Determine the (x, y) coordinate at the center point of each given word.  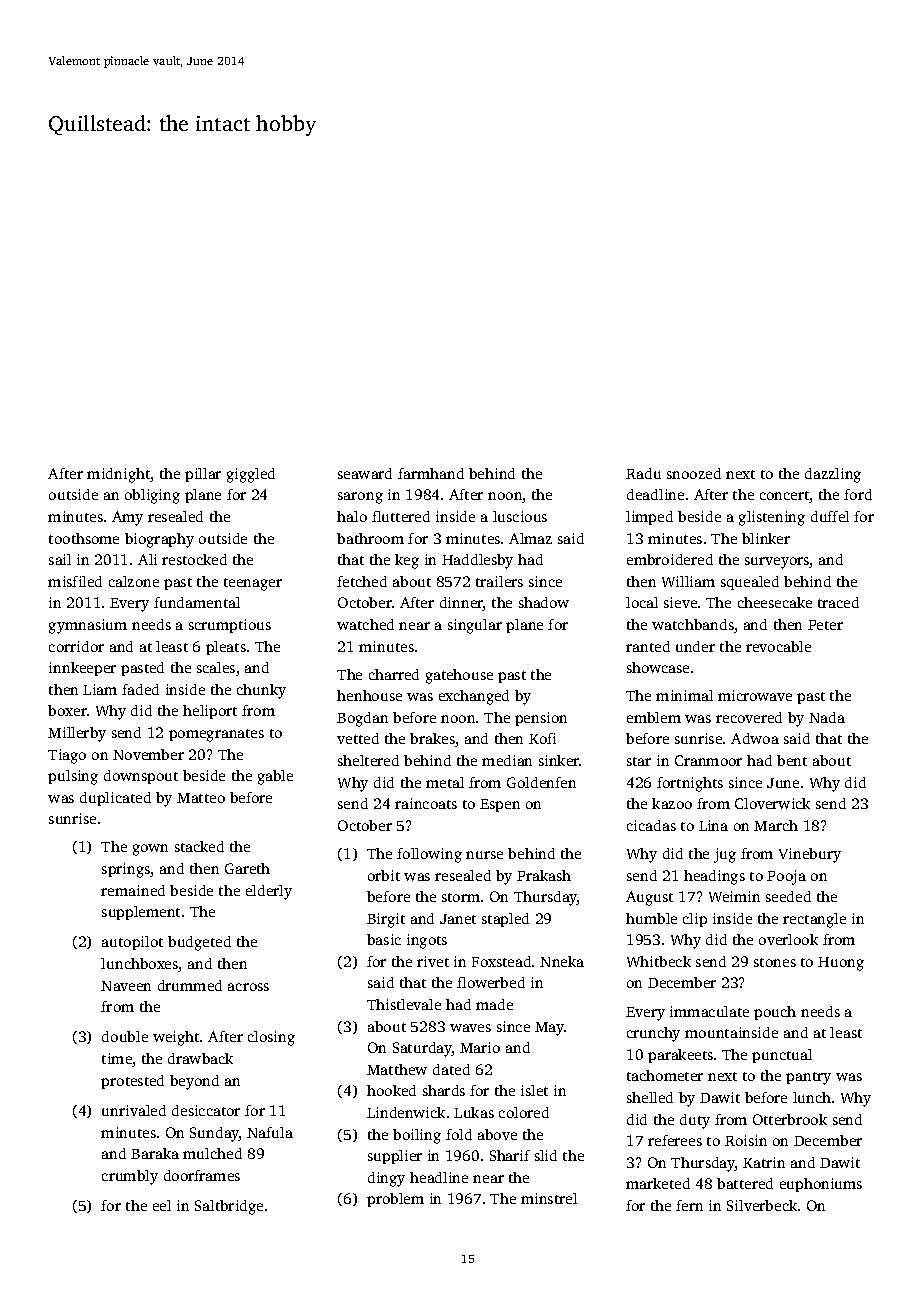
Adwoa (755, 738)
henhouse (369, 695)
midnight (119, 475)
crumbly (130, 1177)
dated (451, 1069)
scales (216, 667)
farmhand (431, 473)
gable (275, 777)
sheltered (368, 760)
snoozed (694, 473)
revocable (778, 646)
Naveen (126, 986)
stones (775, 962)
